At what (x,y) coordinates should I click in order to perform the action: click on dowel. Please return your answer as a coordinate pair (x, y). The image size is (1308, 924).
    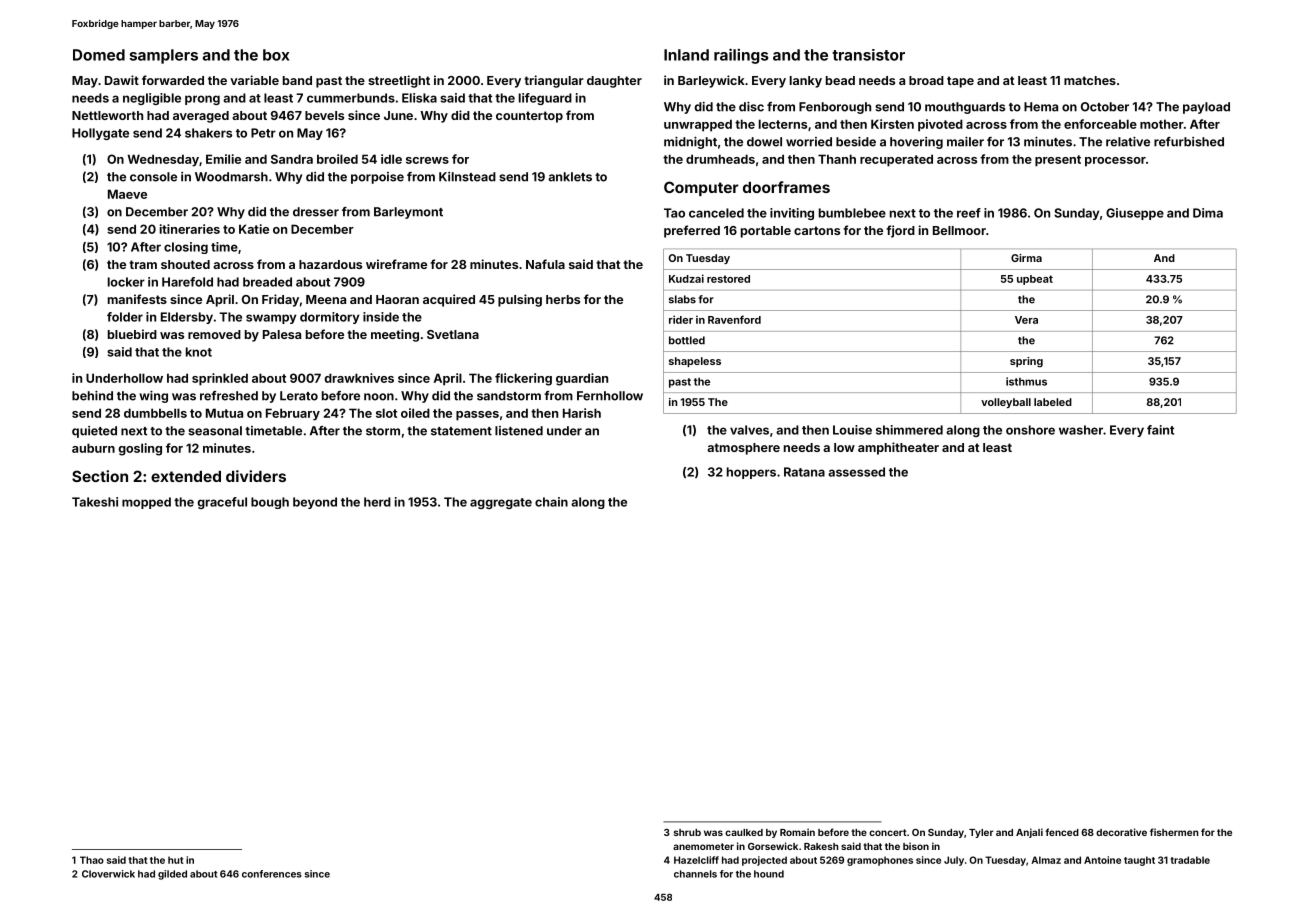
    Looking at the image, I should click on (764, 142).
